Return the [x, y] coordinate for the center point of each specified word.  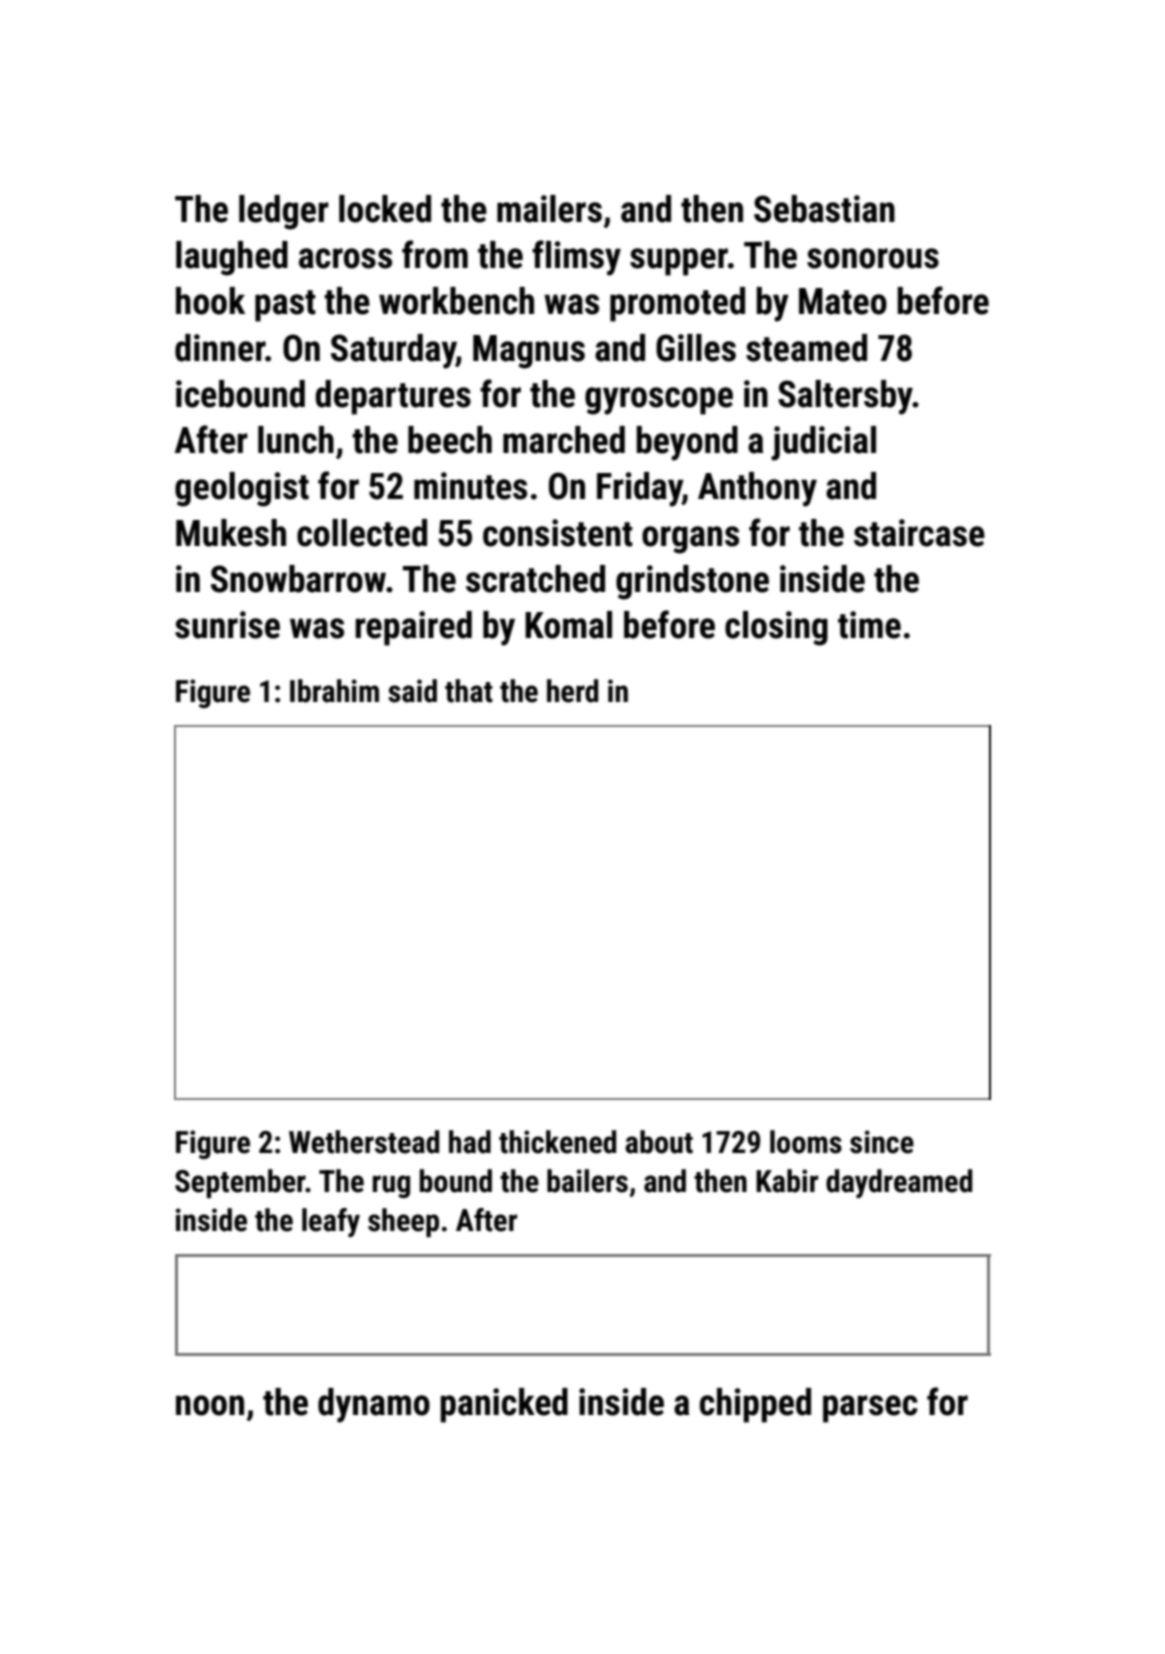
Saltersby [845, 397]
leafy [331, 1222]
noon [210, 1405]
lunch [296, 440]
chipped [755, 1405]
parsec [870, 1409]
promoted [677, 304]
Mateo [843, 301]
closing [776, 628]
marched [564, 440]
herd [572, 691]
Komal [568, 625]
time [869, 625]
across [345, 258]
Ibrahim [334, 691]
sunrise [227, 625]
